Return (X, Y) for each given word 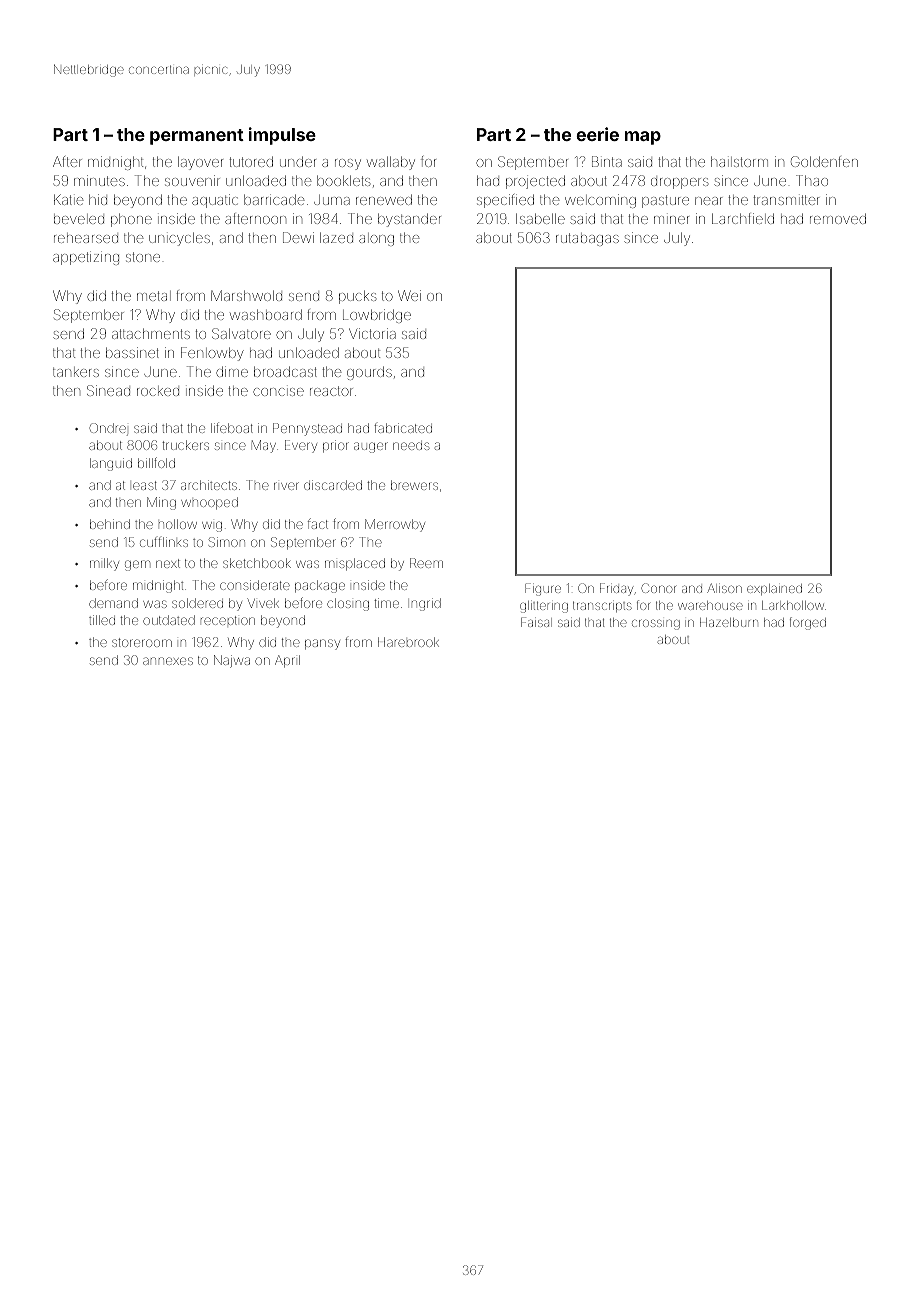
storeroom (142, 642)
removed (838, 218)
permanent (197, 137)
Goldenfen (824, 161)
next (168, 563)
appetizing (86, 258)
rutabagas (587, 239)
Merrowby (395, 525)
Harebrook (408, 642)
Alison (724, 588)
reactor (331, 391)
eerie (597, 134)
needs (411, 446)
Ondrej (109, 429)
